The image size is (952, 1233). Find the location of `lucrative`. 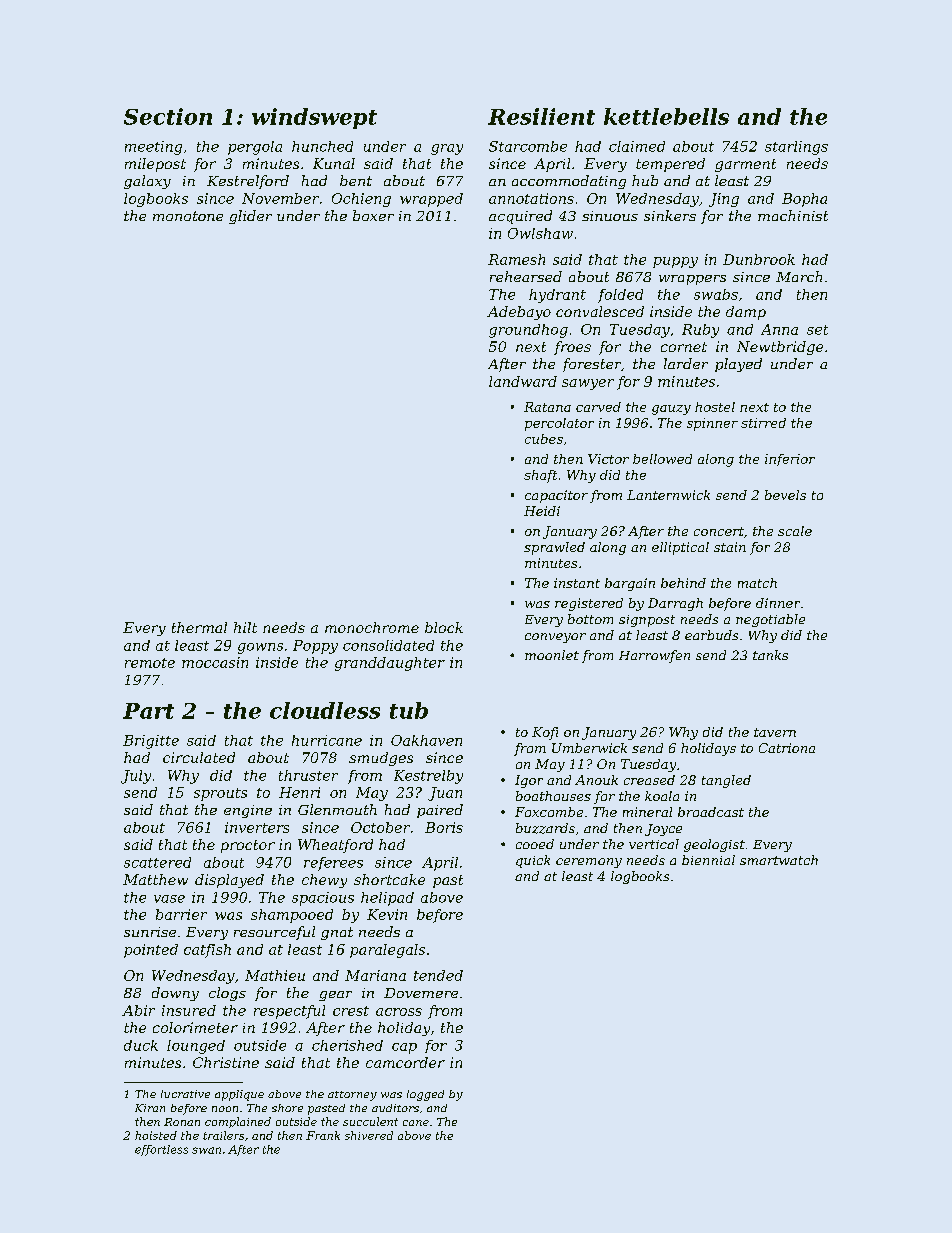

lucrative is located at coordinates (185, 1094).
